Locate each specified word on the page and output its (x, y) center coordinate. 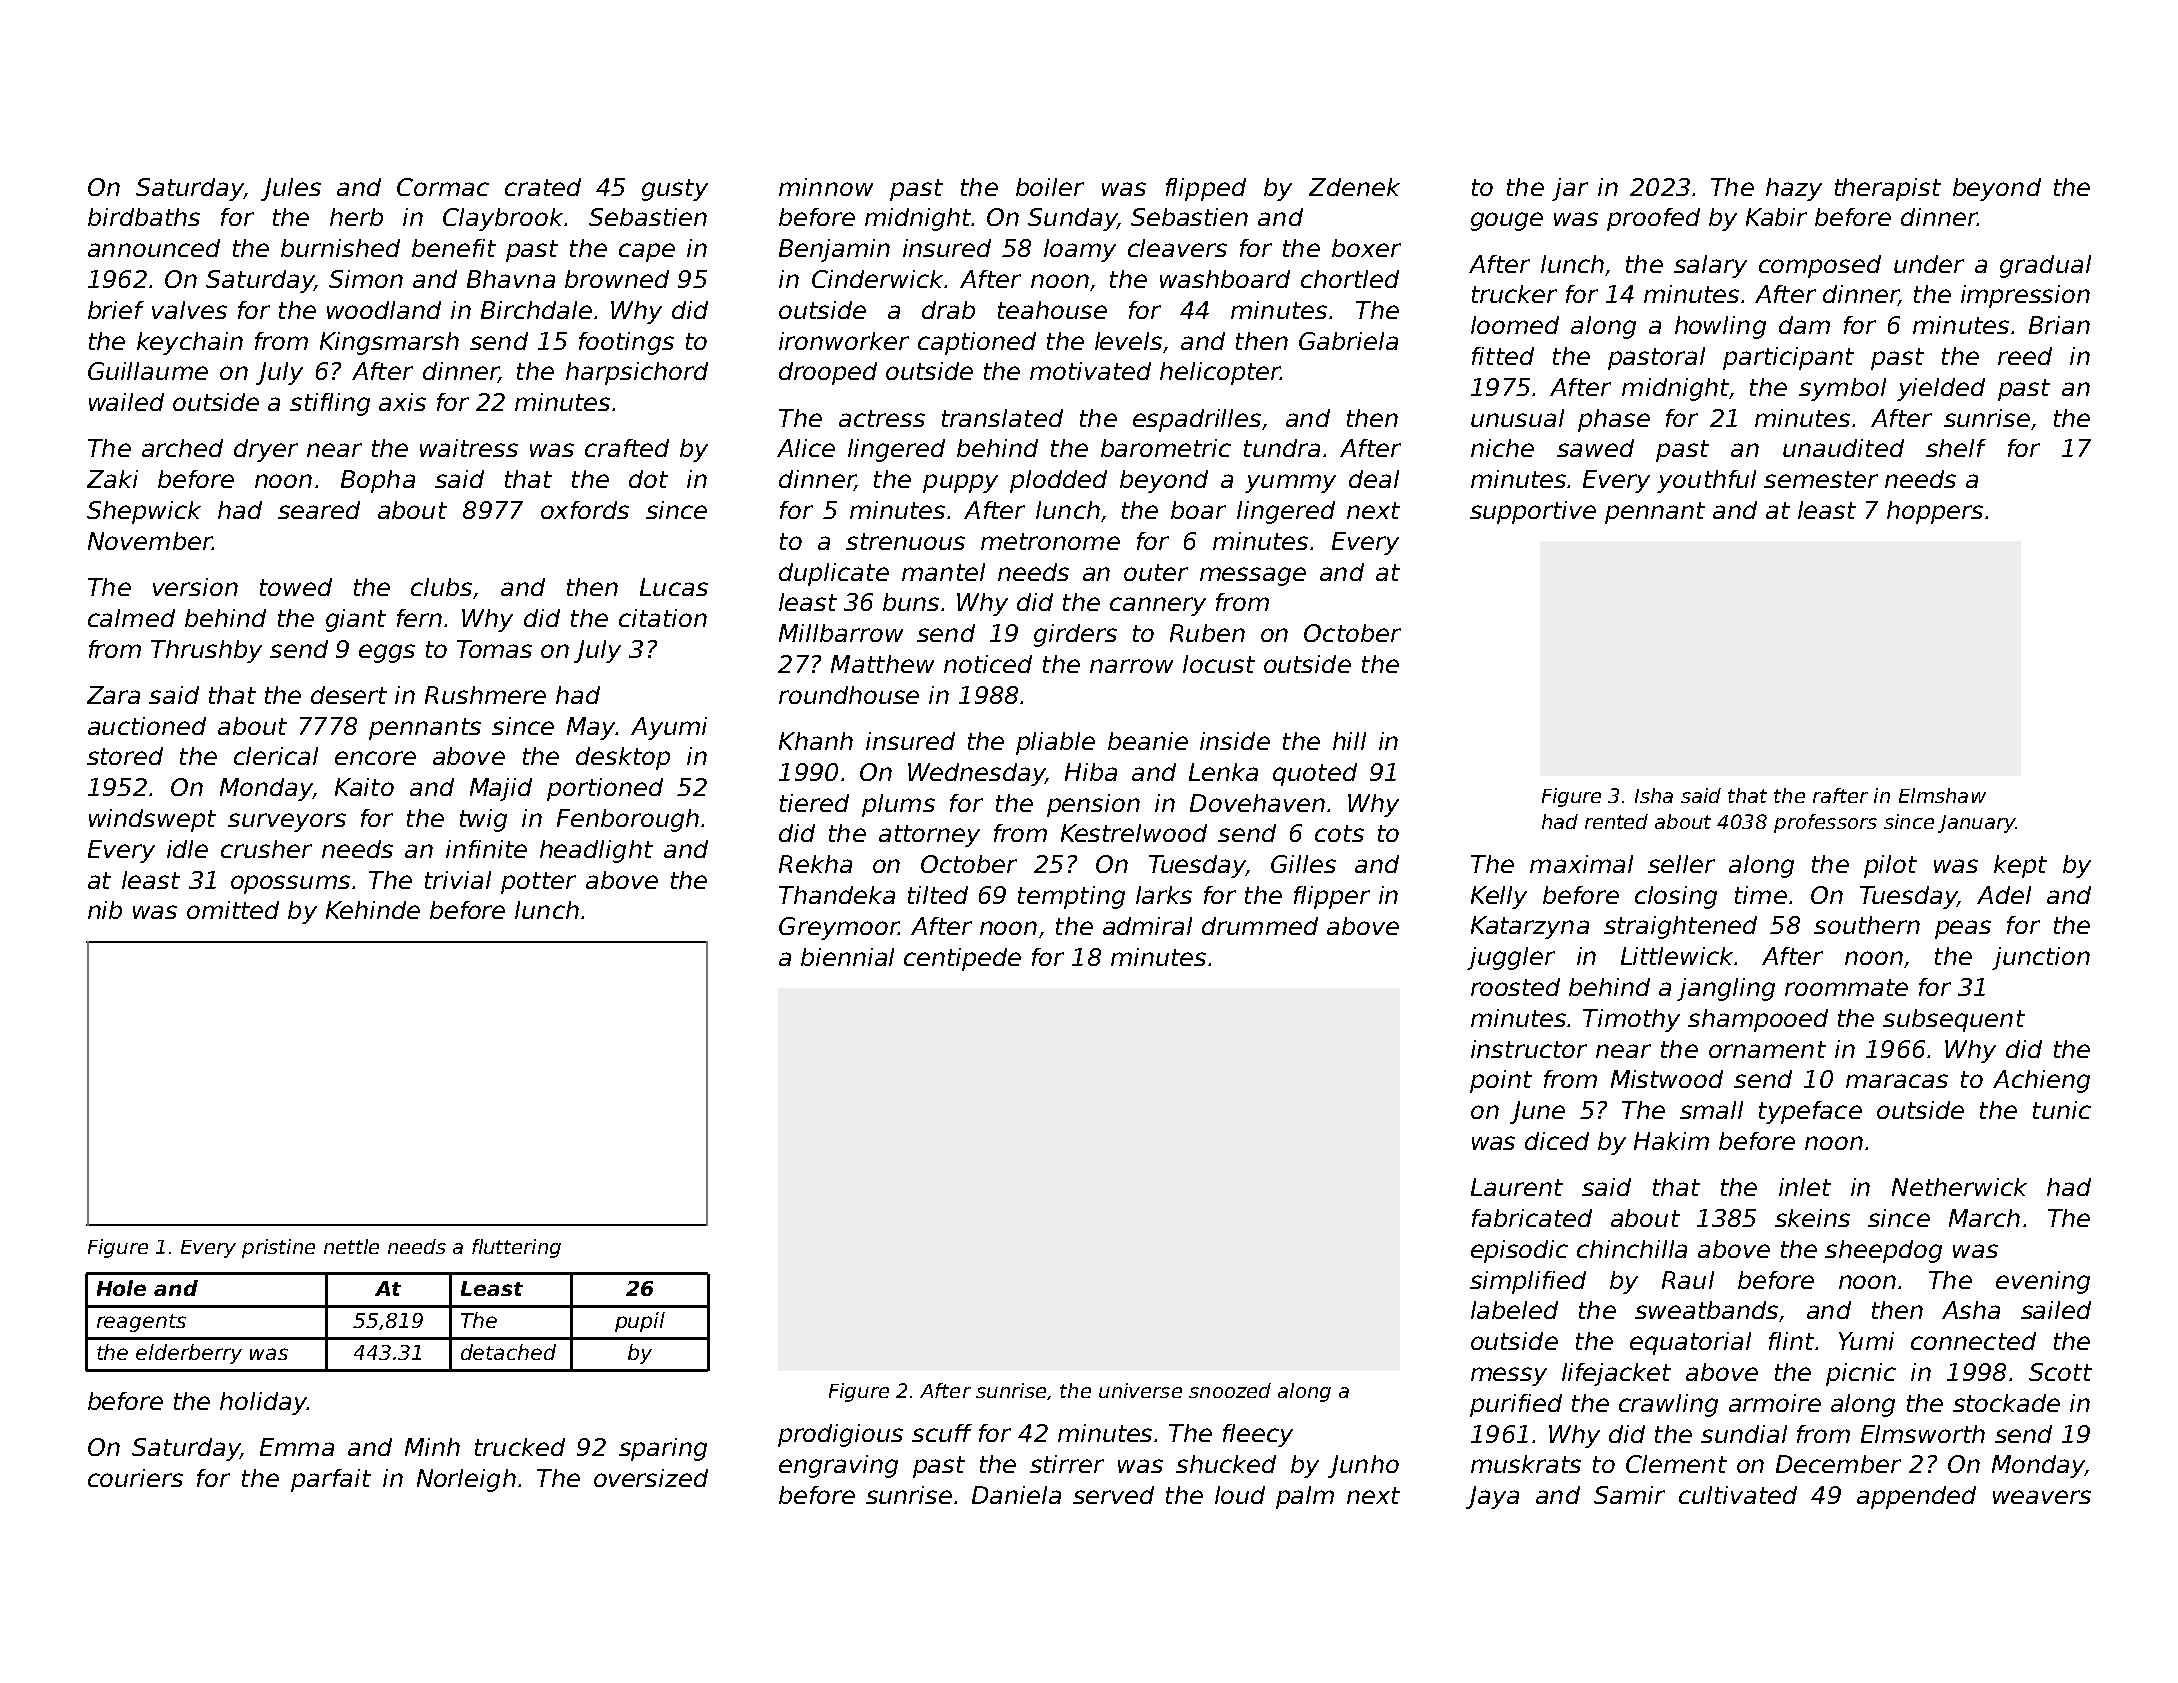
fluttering (516, 1248)
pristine (278, 1248)
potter (538, 883)
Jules (291, 189)
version (195, 587)
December (1838, 1464)
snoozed (1230, 1390)
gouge (1507, 221)
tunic (2062, 1110)
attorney (929, 836)
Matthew (882, 664)
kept (2020, 866)
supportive (1533, 512)
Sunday (1072, 219)
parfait (331, 1480)
